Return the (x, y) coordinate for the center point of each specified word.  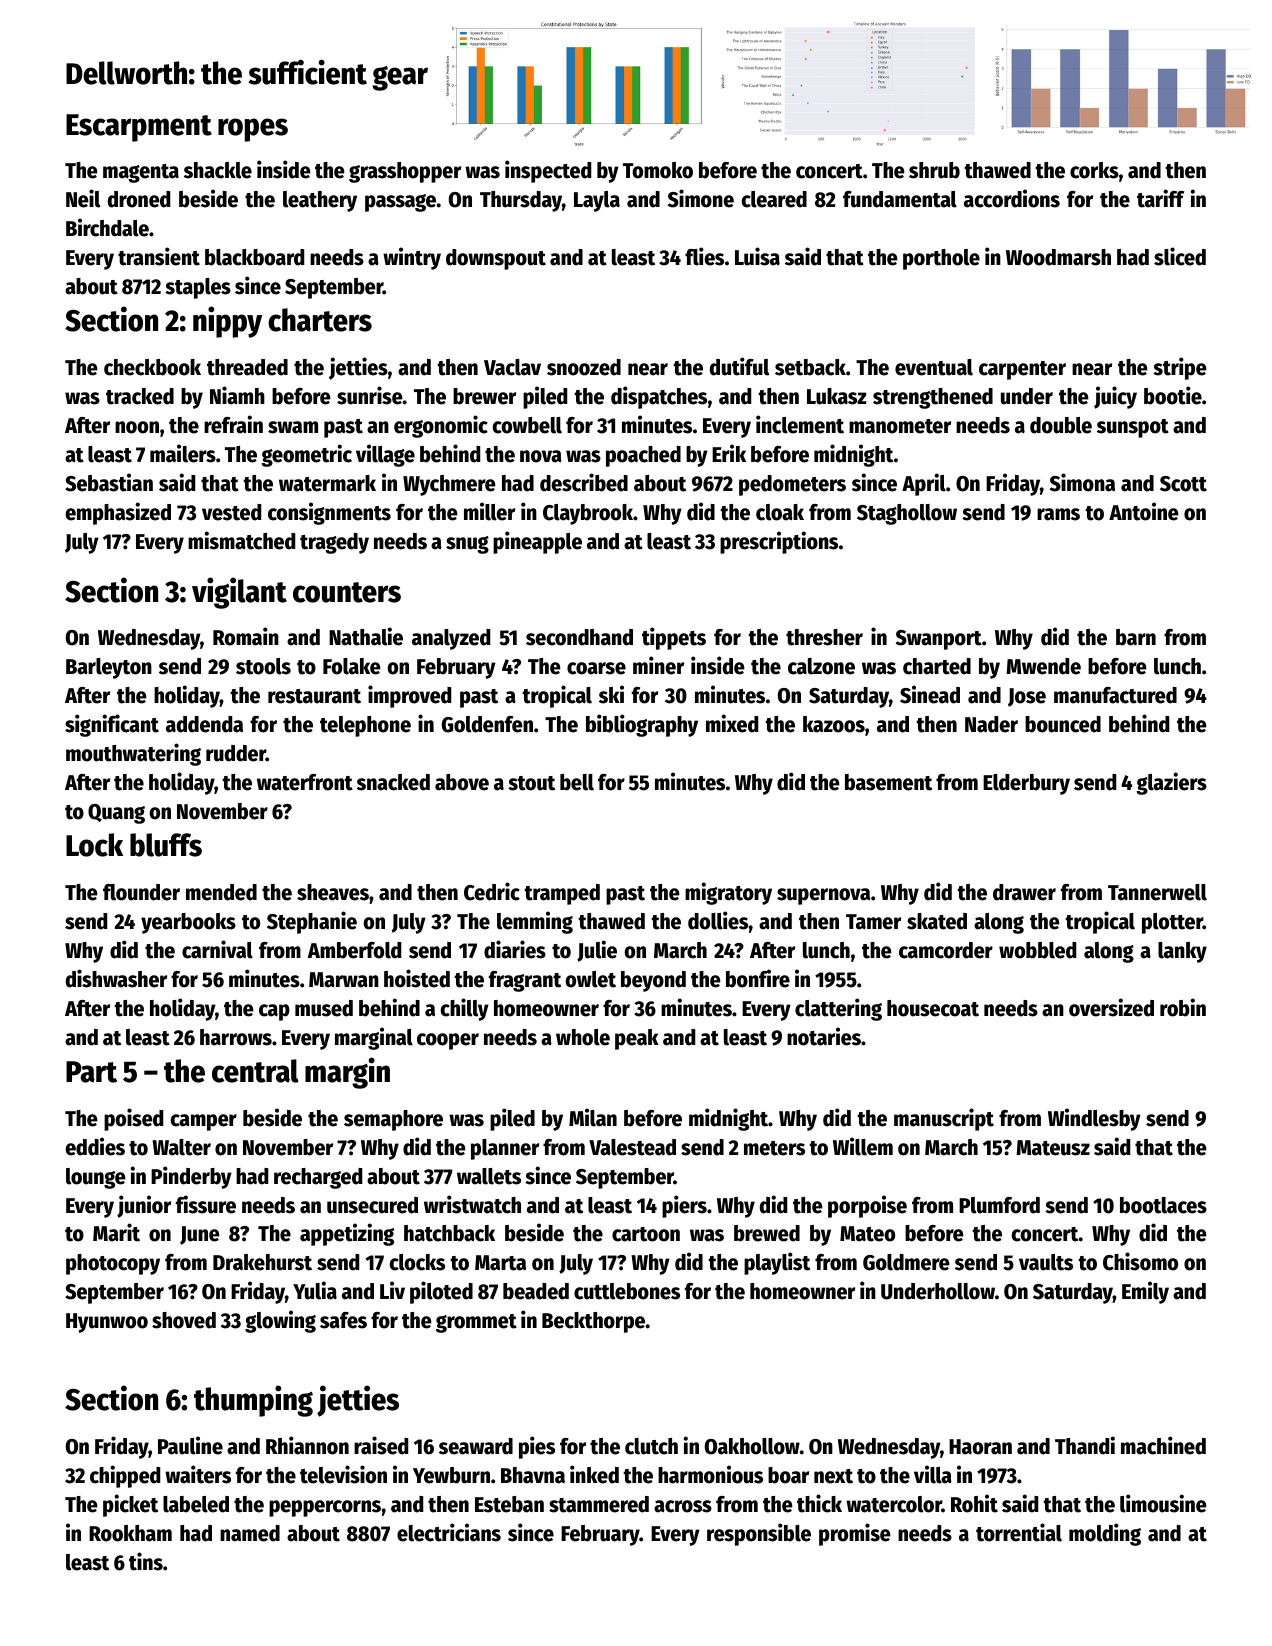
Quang (116, 814)
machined (1163, 1445)
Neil (83, 198)
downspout (496, 259)
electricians (449, 1532)
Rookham (130, 1533)
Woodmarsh (1058, 257)
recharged (318, 1178)
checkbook (152, 367)
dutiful (739, 366)
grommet (476, 1323)
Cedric (492, 891)
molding (1105, 1534)
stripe (1180, 368)
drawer (1024, 892)
